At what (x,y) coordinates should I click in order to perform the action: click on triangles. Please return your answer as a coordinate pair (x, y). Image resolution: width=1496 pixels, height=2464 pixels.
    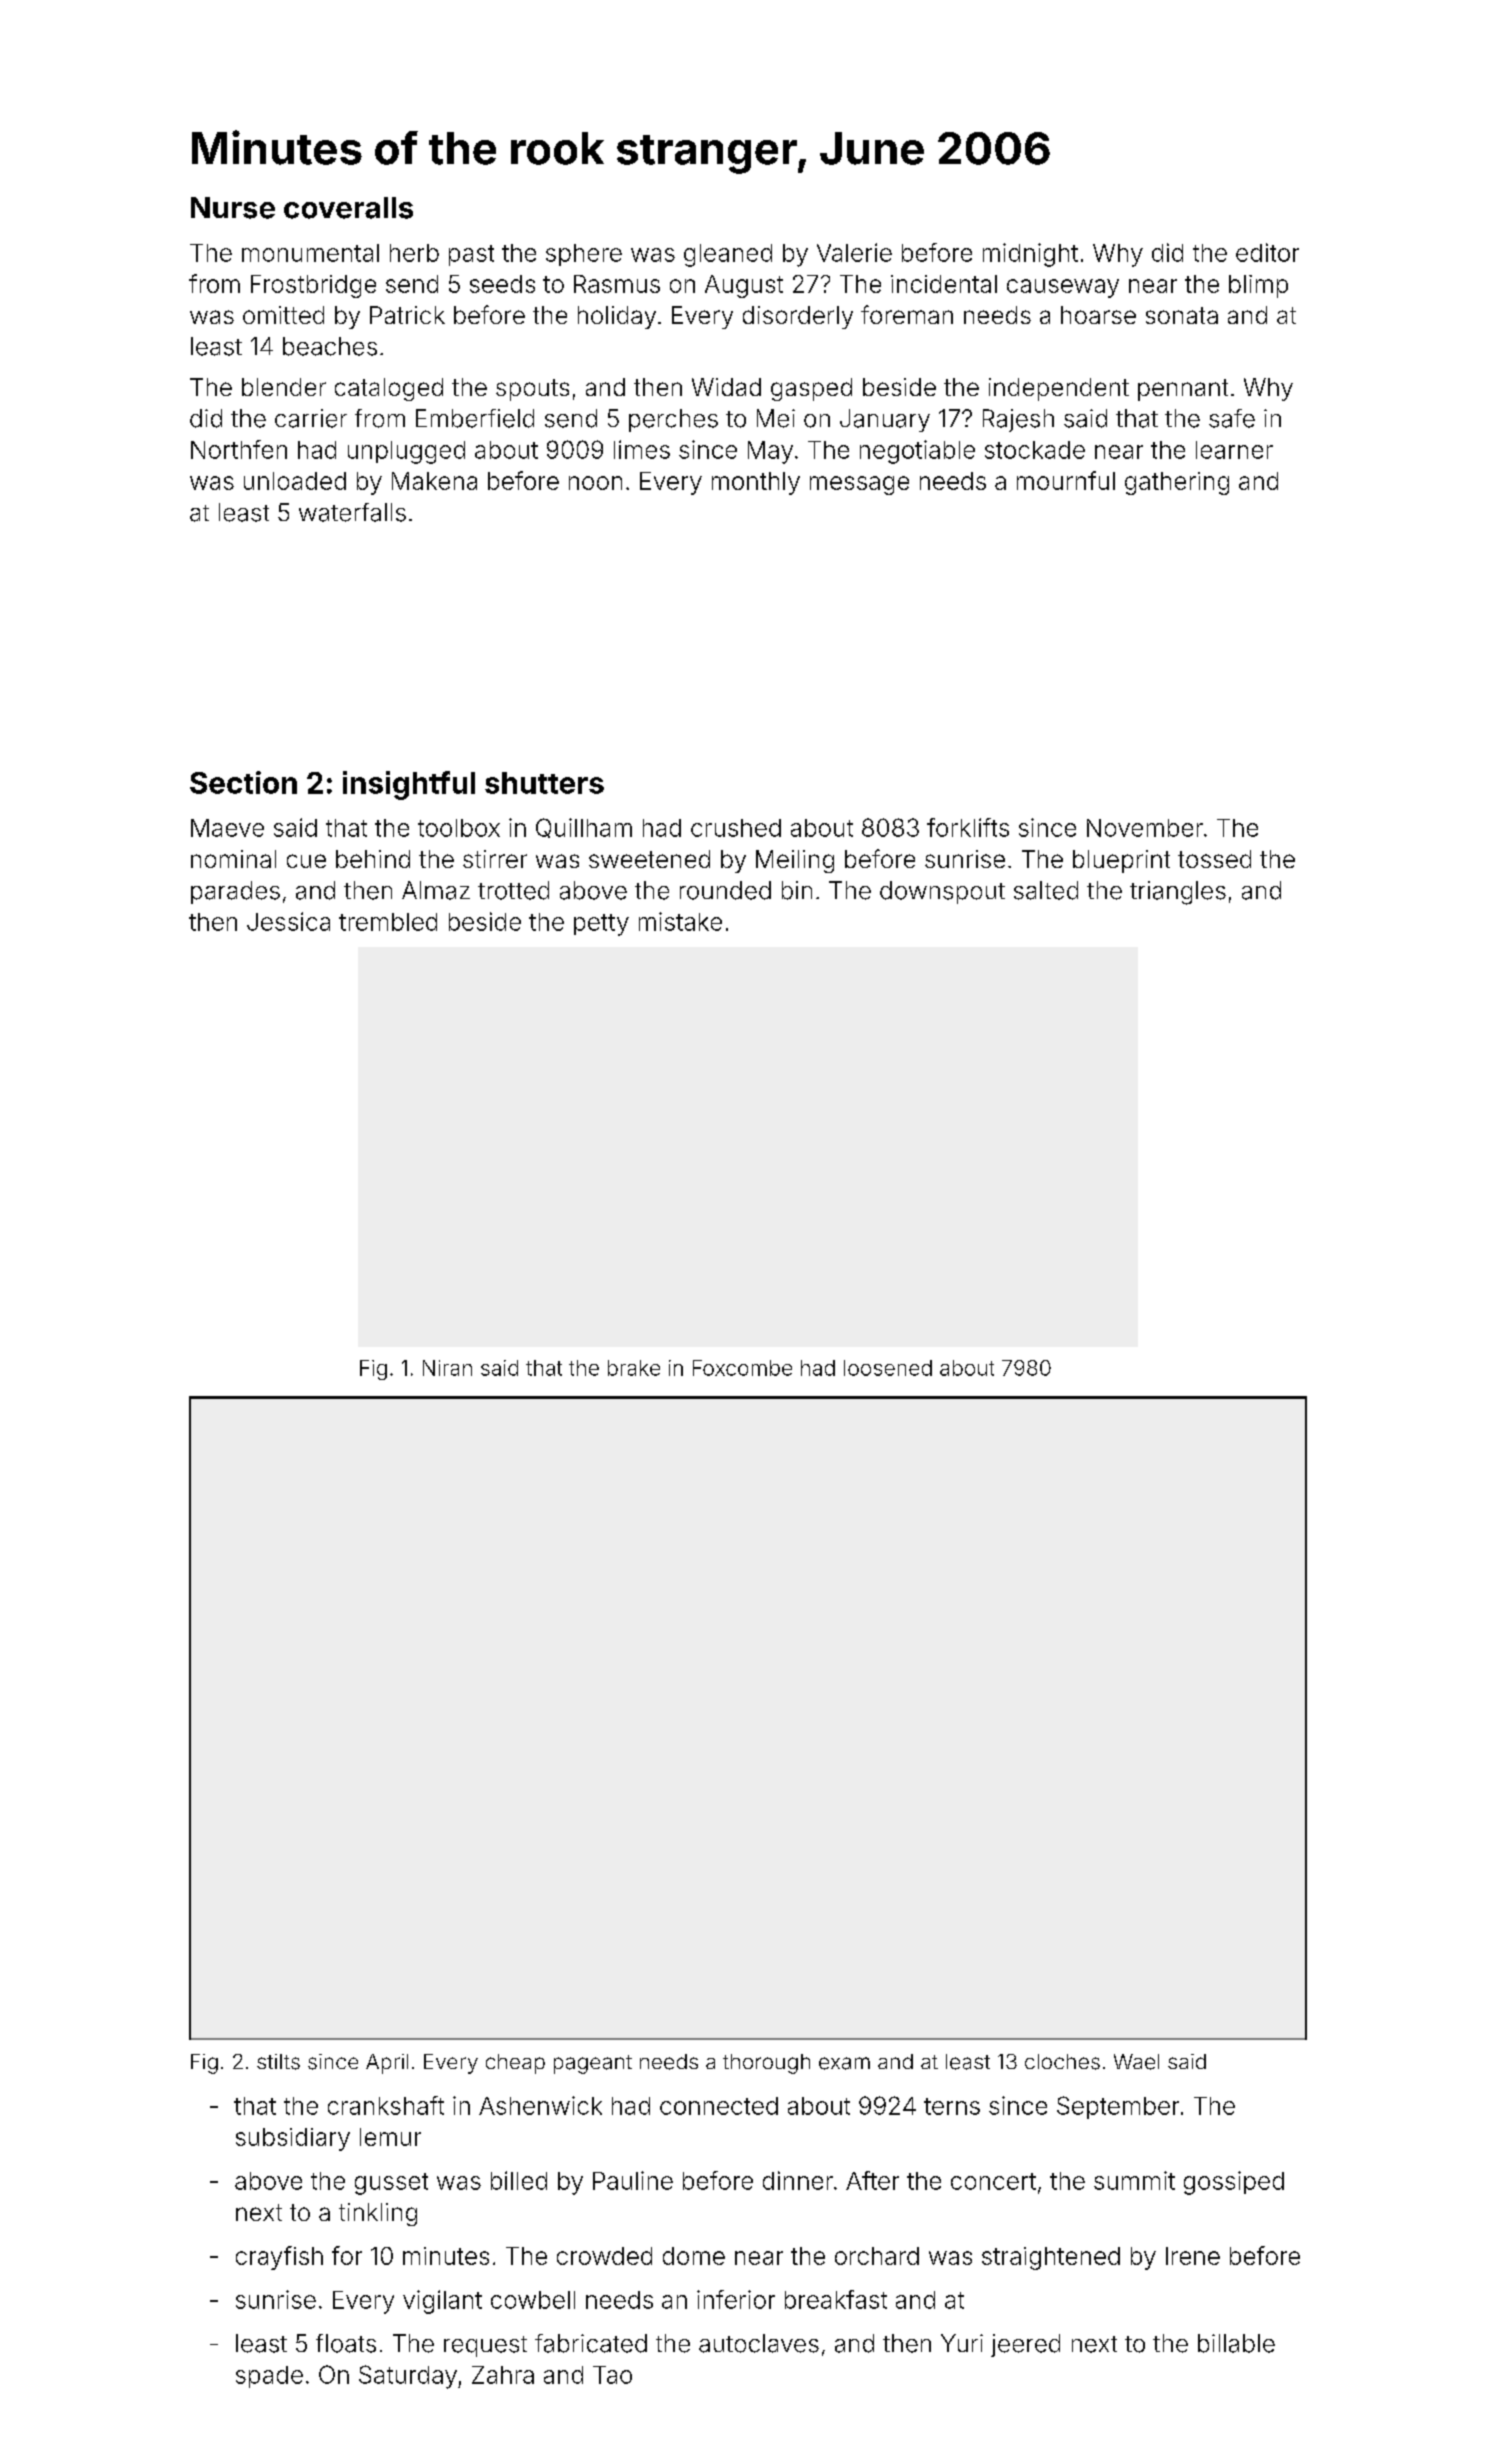
    Looking at the image, I should click on (1178, 893).
